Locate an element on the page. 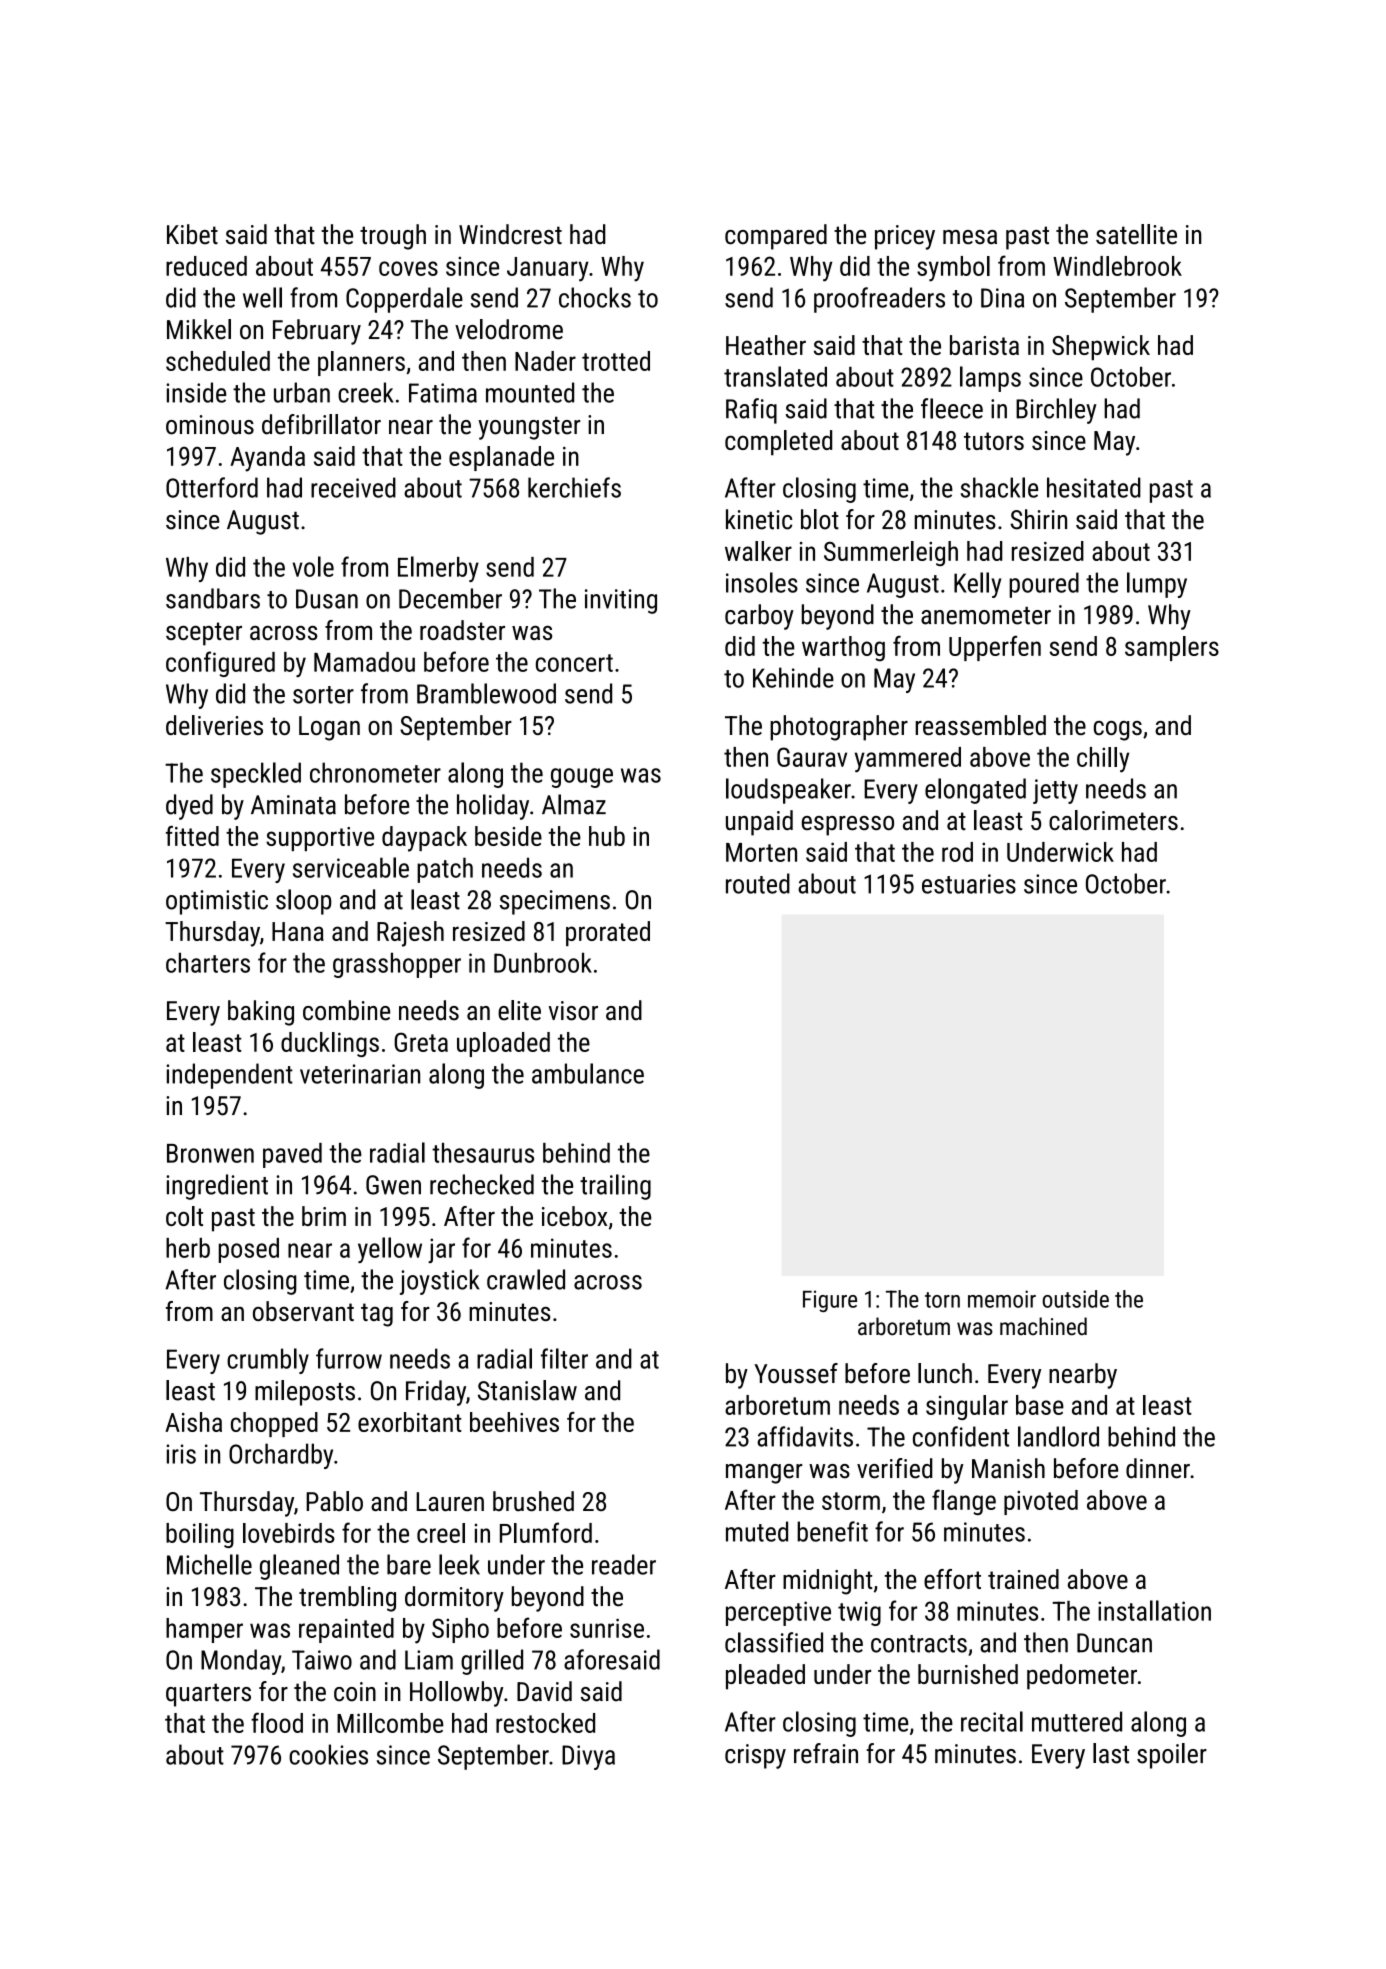 The image size is (1386, 1969). translated is located at coordinates (775, 376).
